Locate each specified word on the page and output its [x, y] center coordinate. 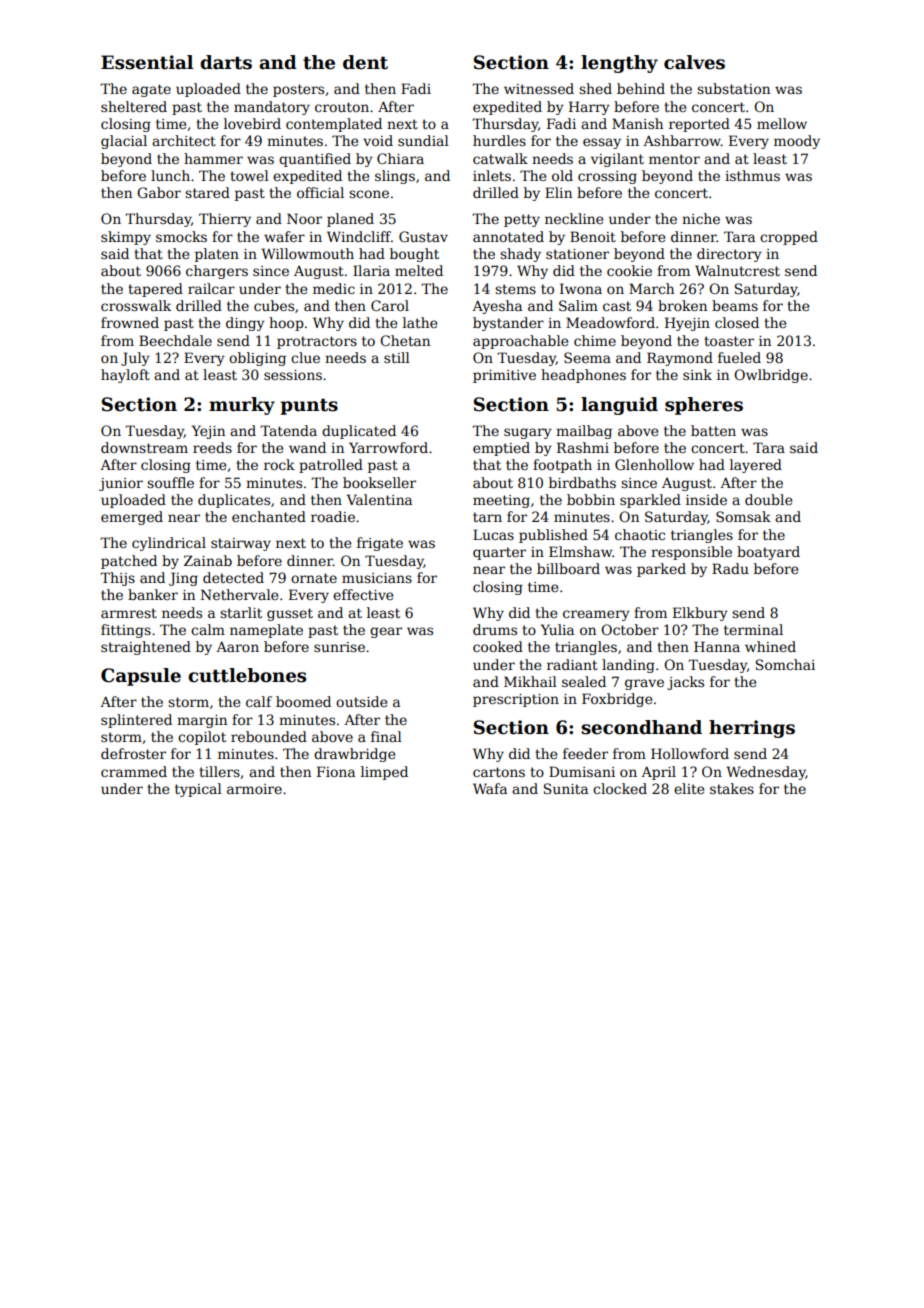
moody [797, 142]
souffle [170, 482]
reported [699, 125]
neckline [574, 218]
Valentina [379, 499]
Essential [147, 62]
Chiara [400, 158]
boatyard [768, 553]
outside [361, 701]
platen [217, 255]
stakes [732, 788]
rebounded [269, 736]
